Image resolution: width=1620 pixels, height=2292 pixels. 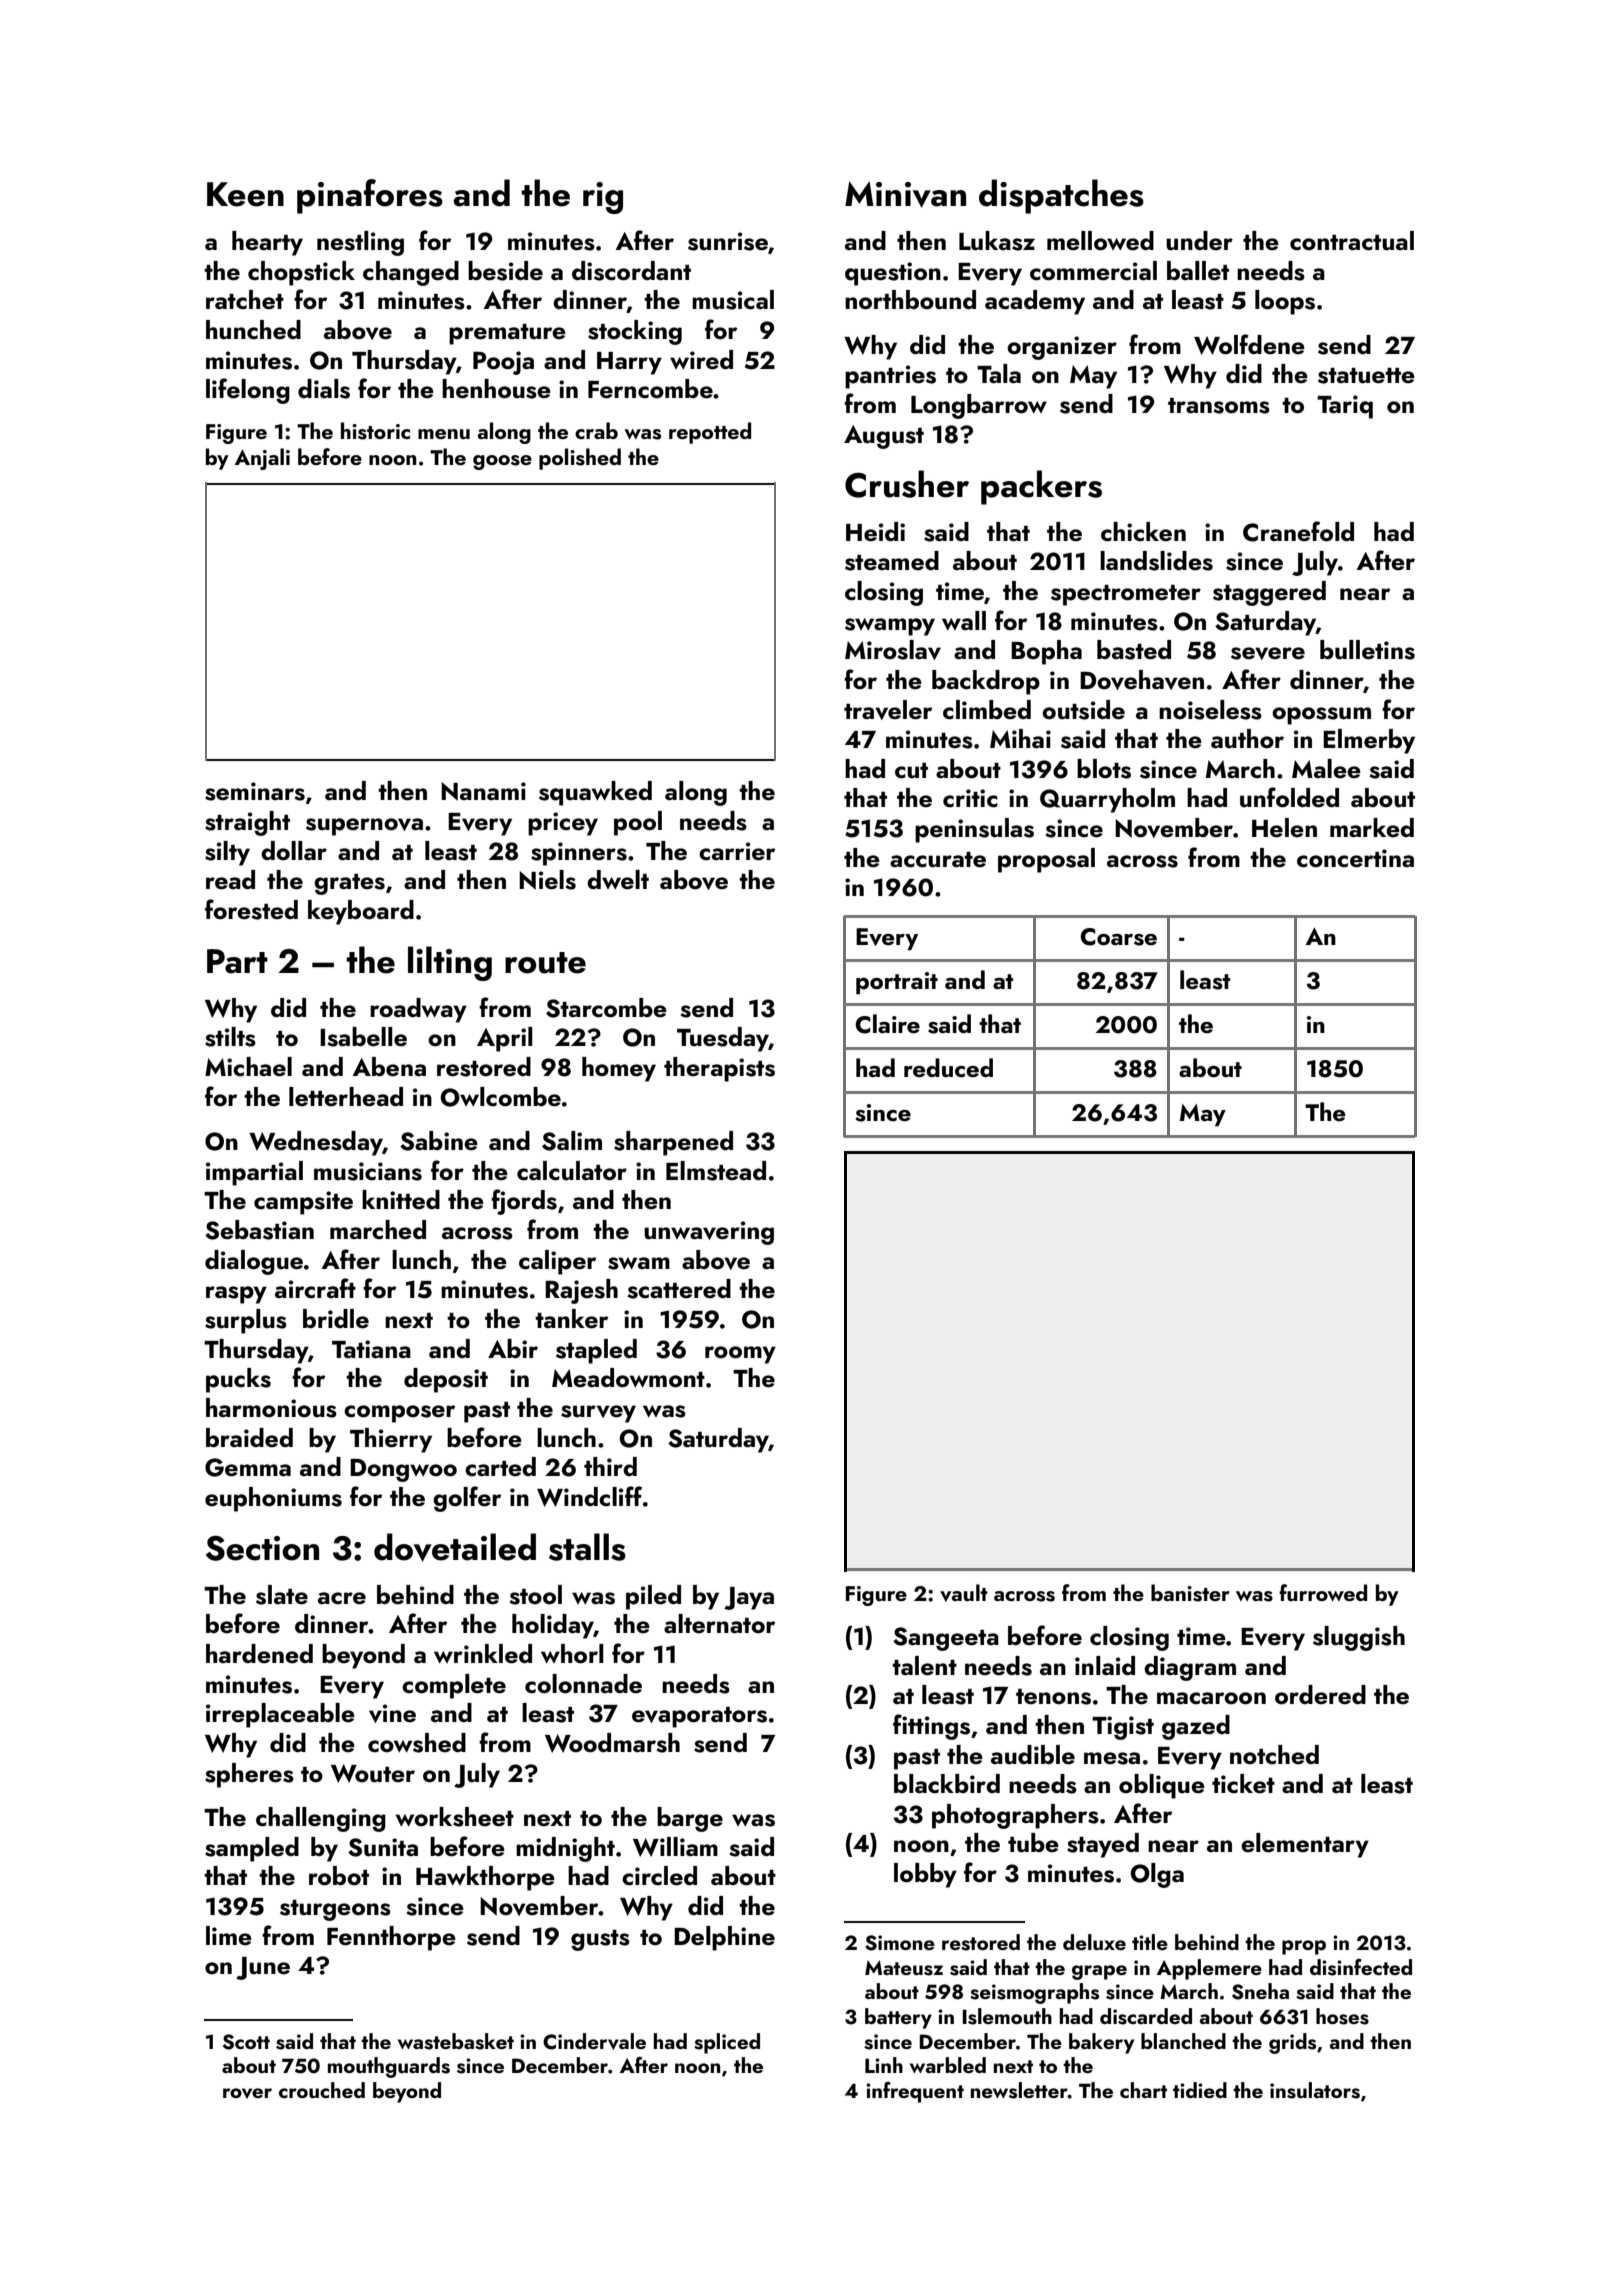 What do you see at coordinates (502, 462) in the screenshot?
I see `goose` at bounding box center [502, 462].
